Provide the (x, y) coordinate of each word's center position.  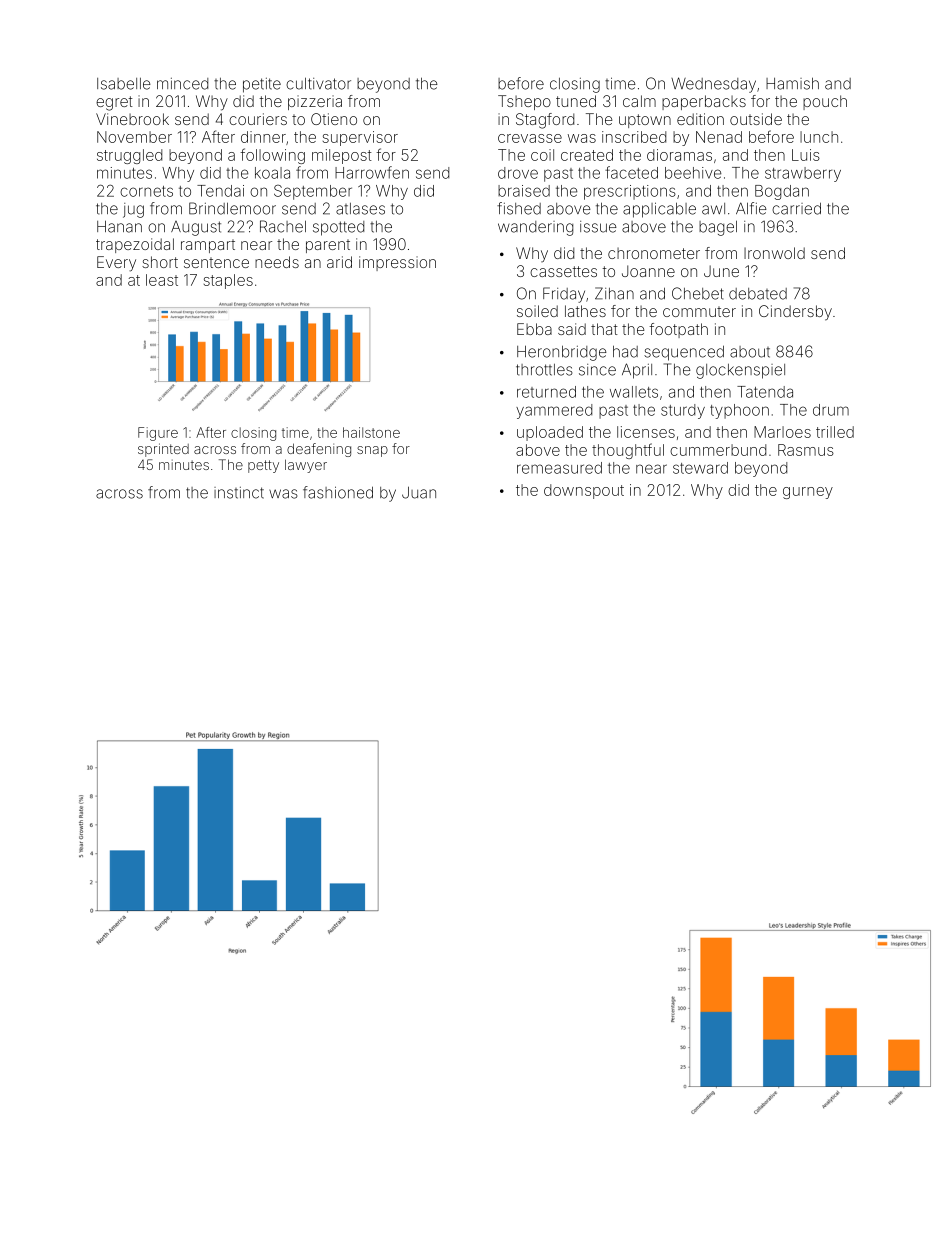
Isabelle (124, 84)
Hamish (792, 83)
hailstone (371, 432)
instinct (239, 493)
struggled (129, 156)
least (162, 280)
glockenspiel (740, 371)
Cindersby (795, 313)
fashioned (338, 492)
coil (542, 155)
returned (546, 392)
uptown (645, 121)
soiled (537, 311)
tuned (576, 101)
